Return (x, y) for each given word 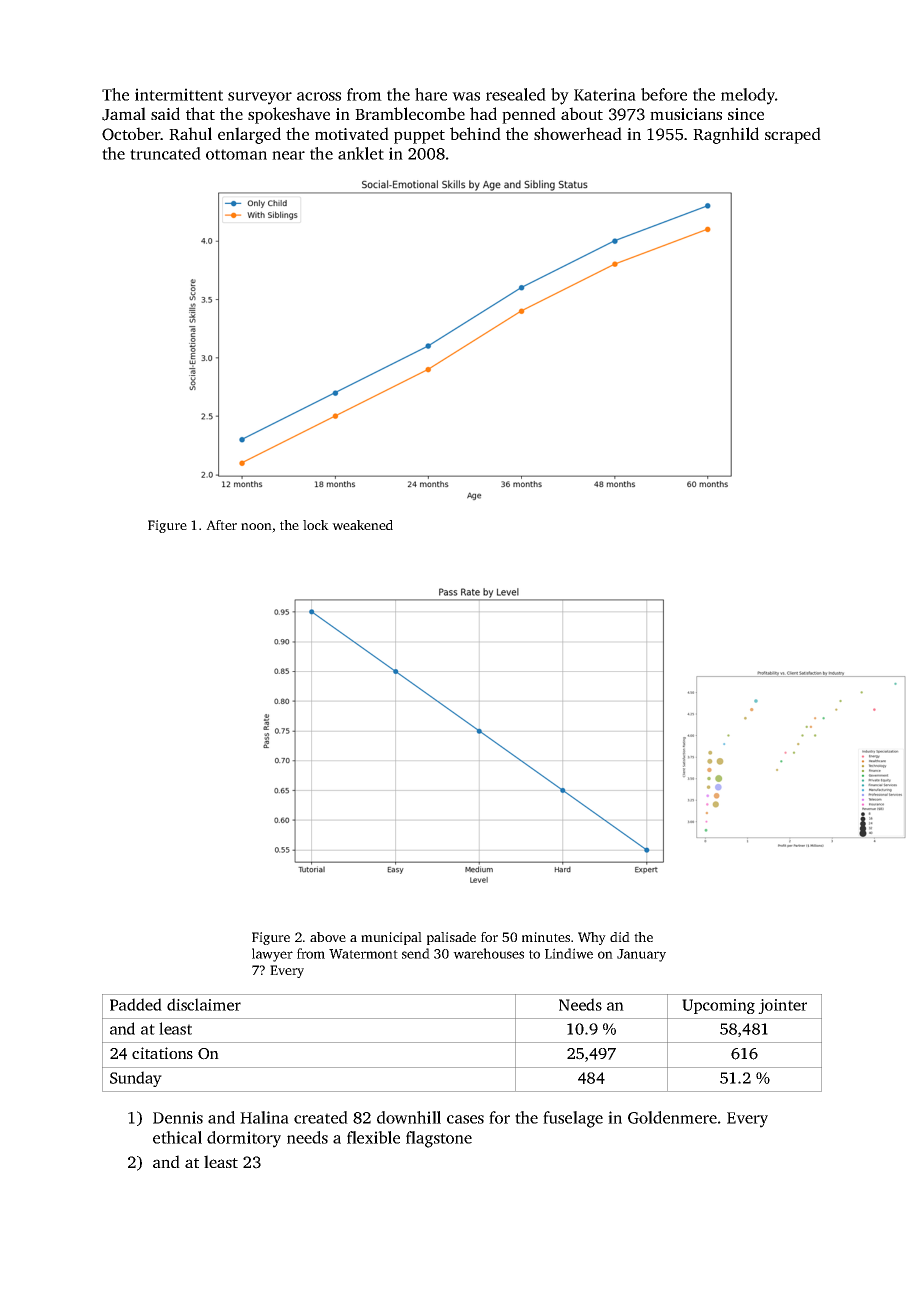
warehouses (488, 953)
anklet (361, 153)
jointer (782, 1006)
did (620, 937)
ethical (177, 1137)
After (221, 525)
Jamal (124, 114)
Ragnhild (726, 135)
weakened (362, 525)
